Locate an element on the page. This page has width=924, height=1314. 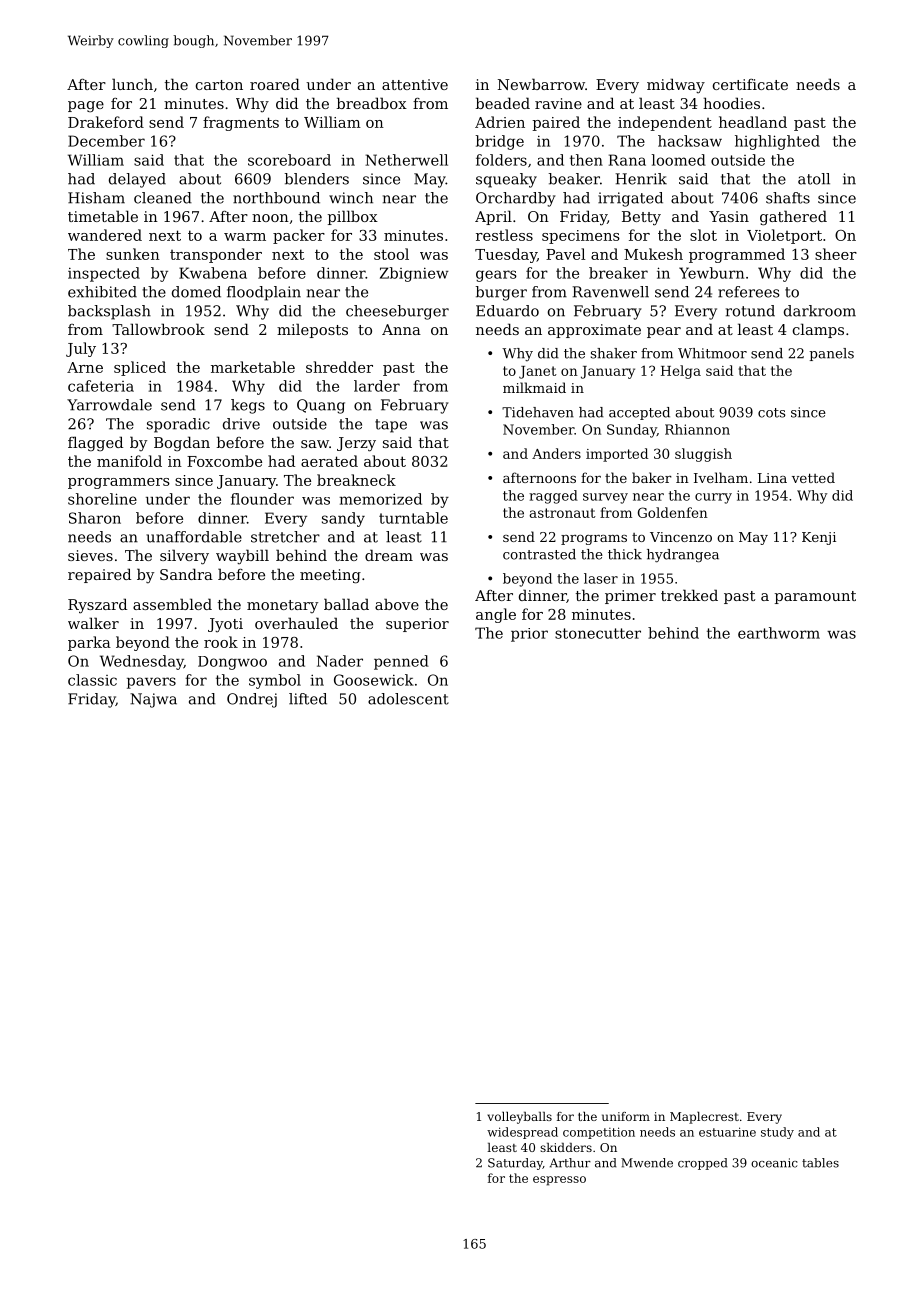
earthworm is located at coordinates (779, 633).
